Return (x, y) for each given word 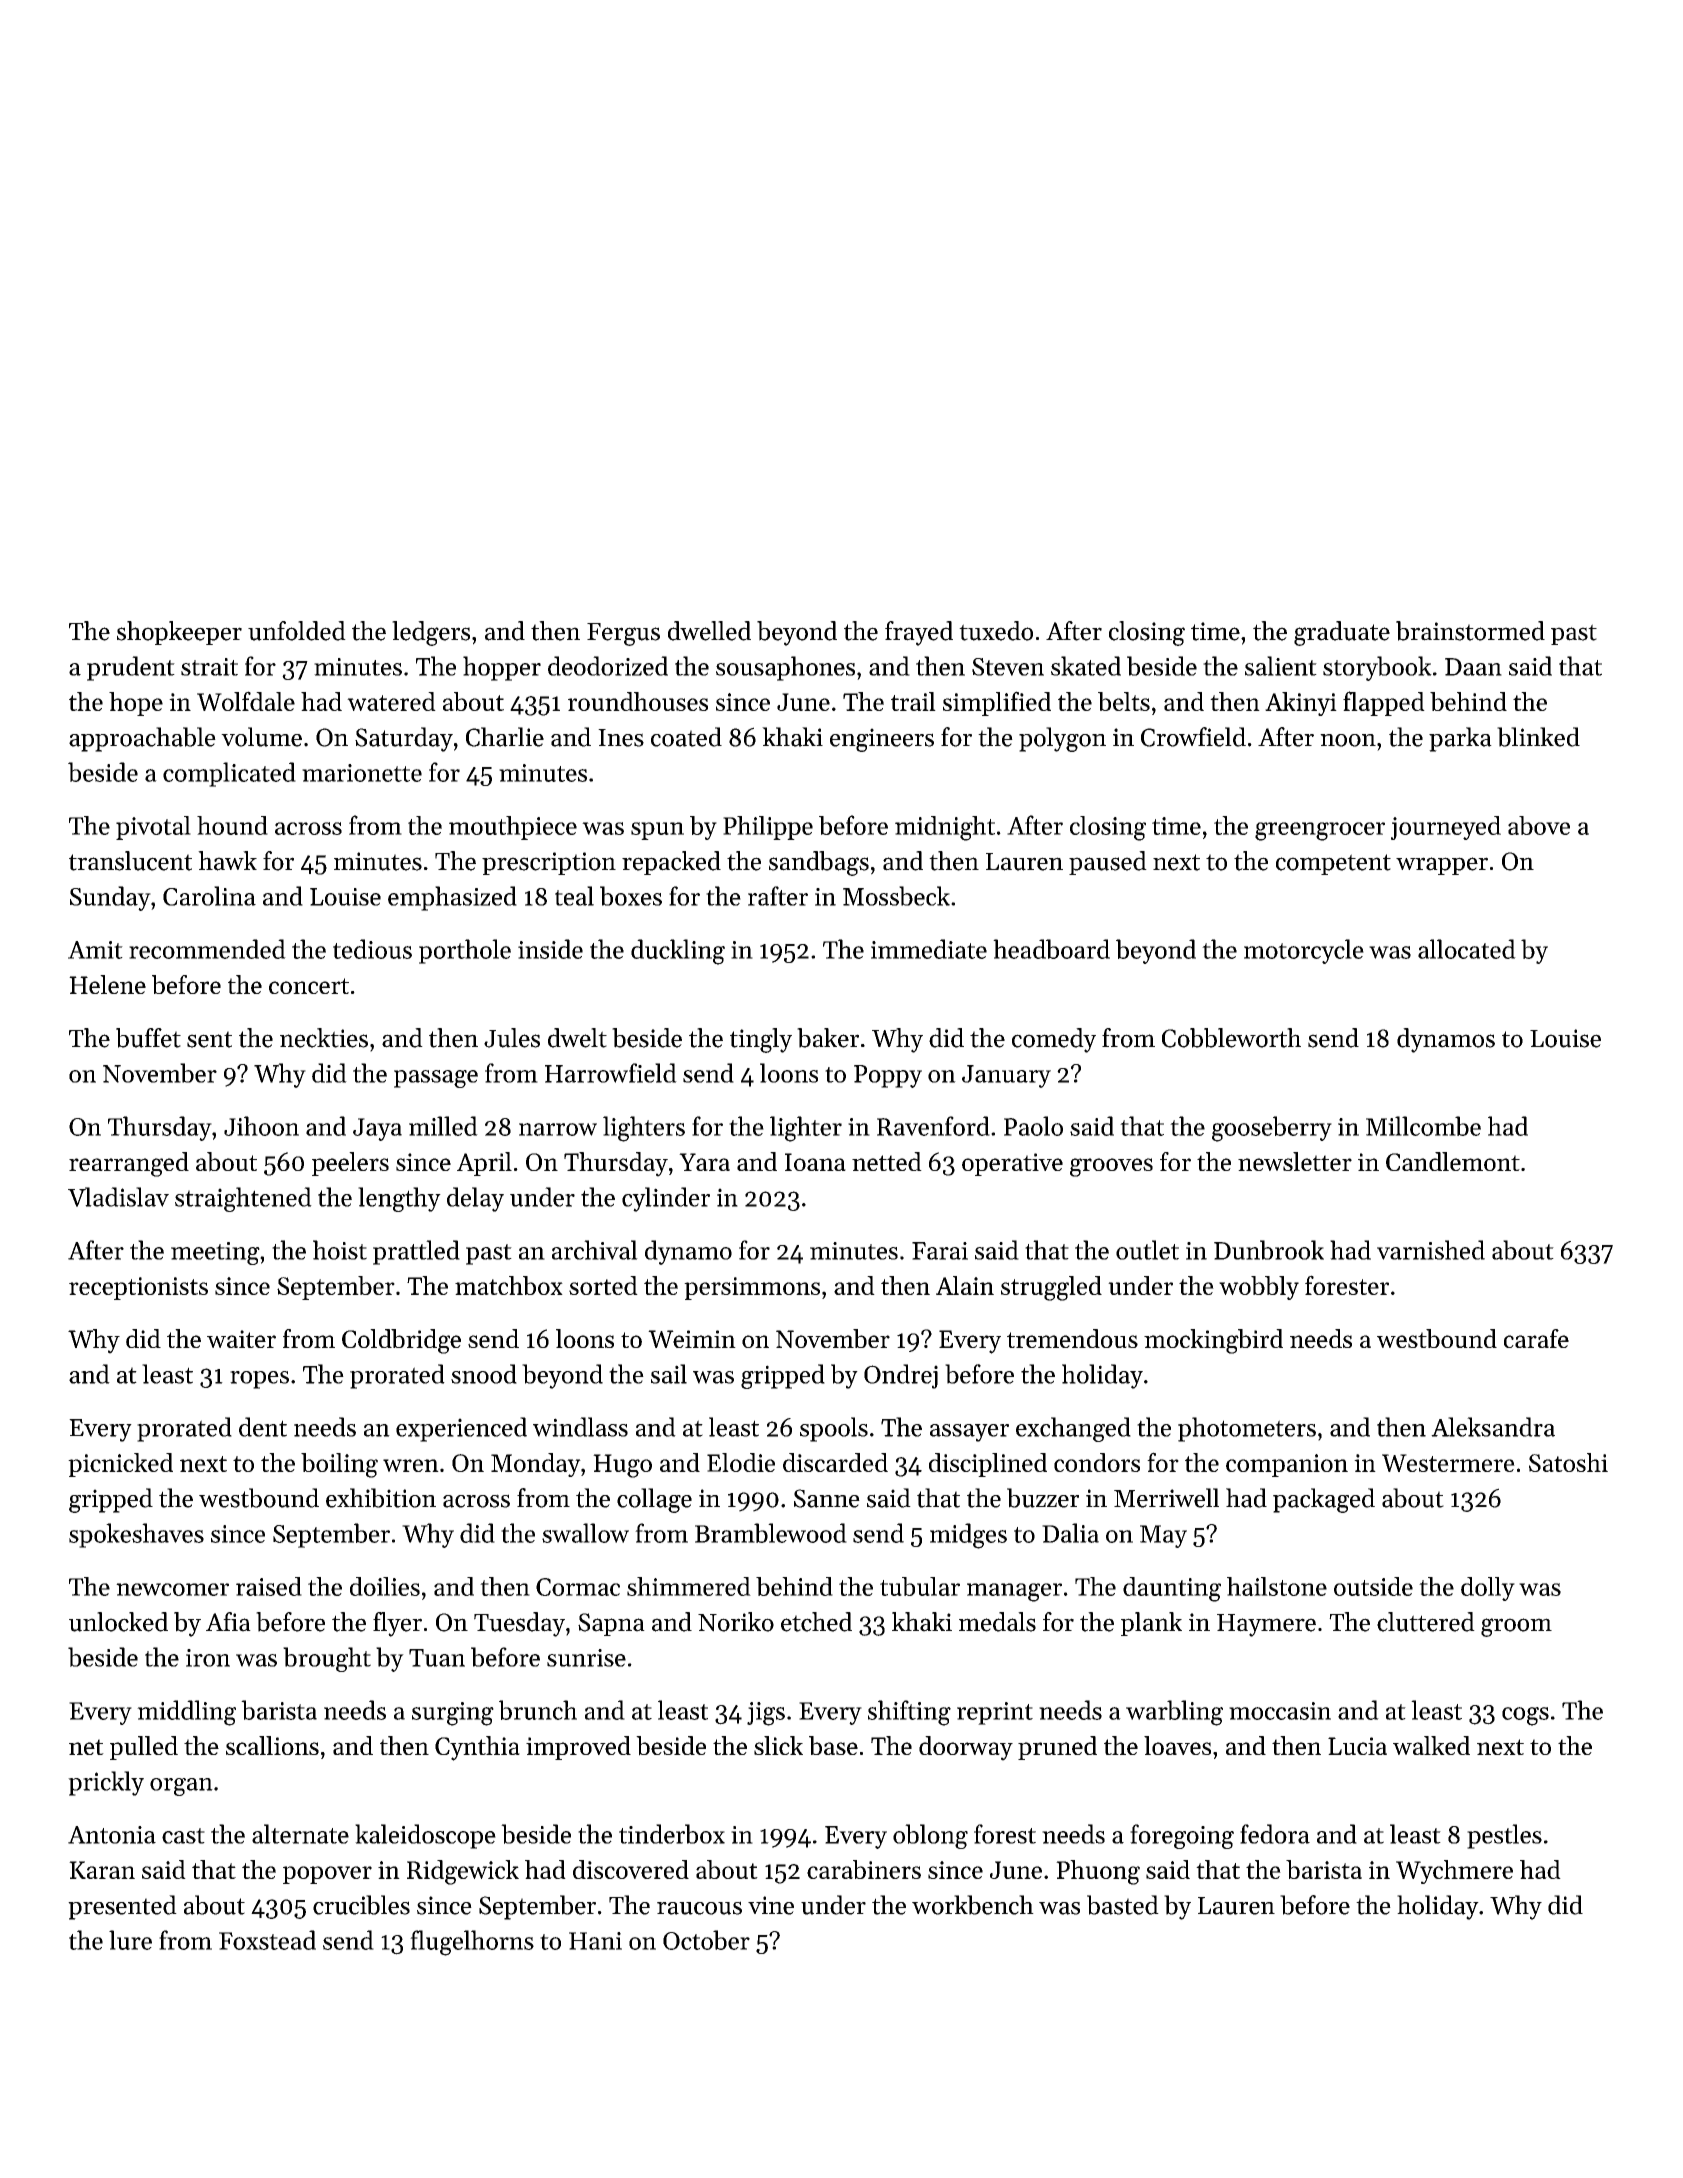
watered (391, 701)
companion (1287, 1465)
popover (327, 1875)
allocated (1467, 949)
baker (828, 1038)
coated (686, 737)
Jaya (377, 1129)
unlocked (118, 1622)
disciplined (988, 1465)
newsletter (1295, 1161)
